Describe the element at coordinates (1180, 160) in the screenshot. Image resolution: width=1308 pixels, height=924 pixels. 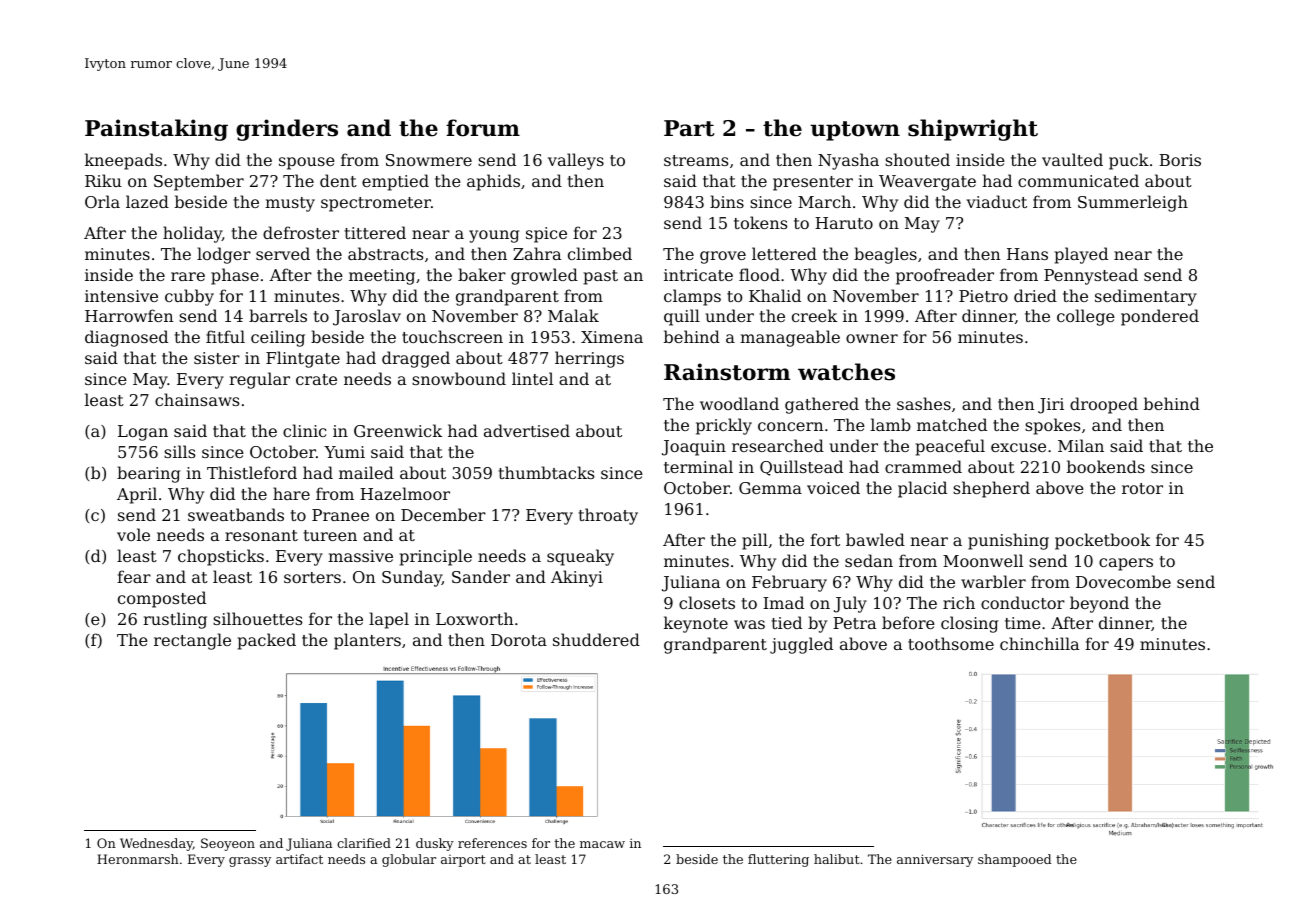
I see `Boris` at that location.
